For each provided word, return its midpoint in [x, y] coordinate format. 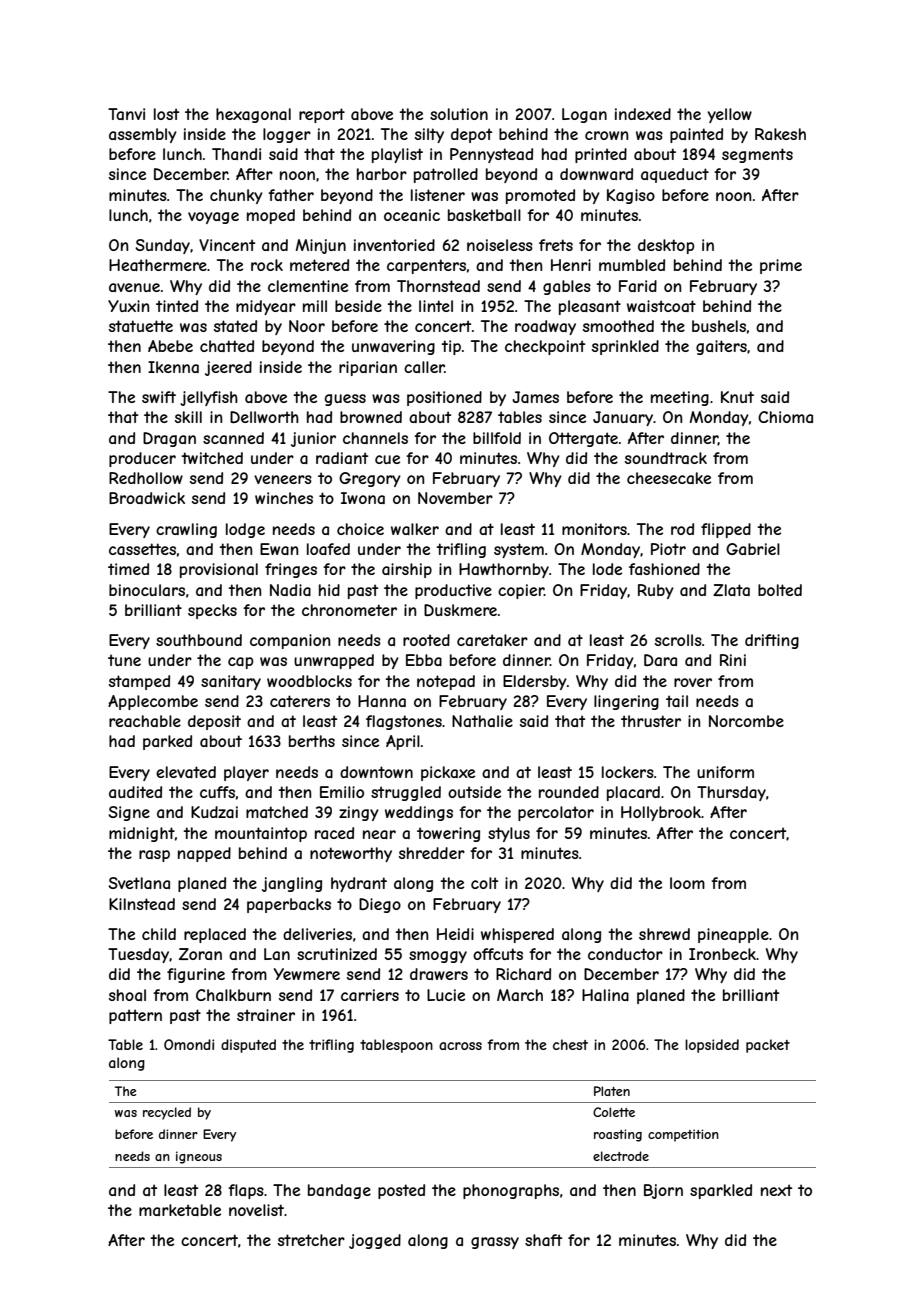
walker [415, 529]
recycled [167, 1113]
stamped [139, 682]
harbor [382, 174]
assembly [143, 135]
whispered [517, 935]
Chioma [785, 417]
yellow [729, 115]
